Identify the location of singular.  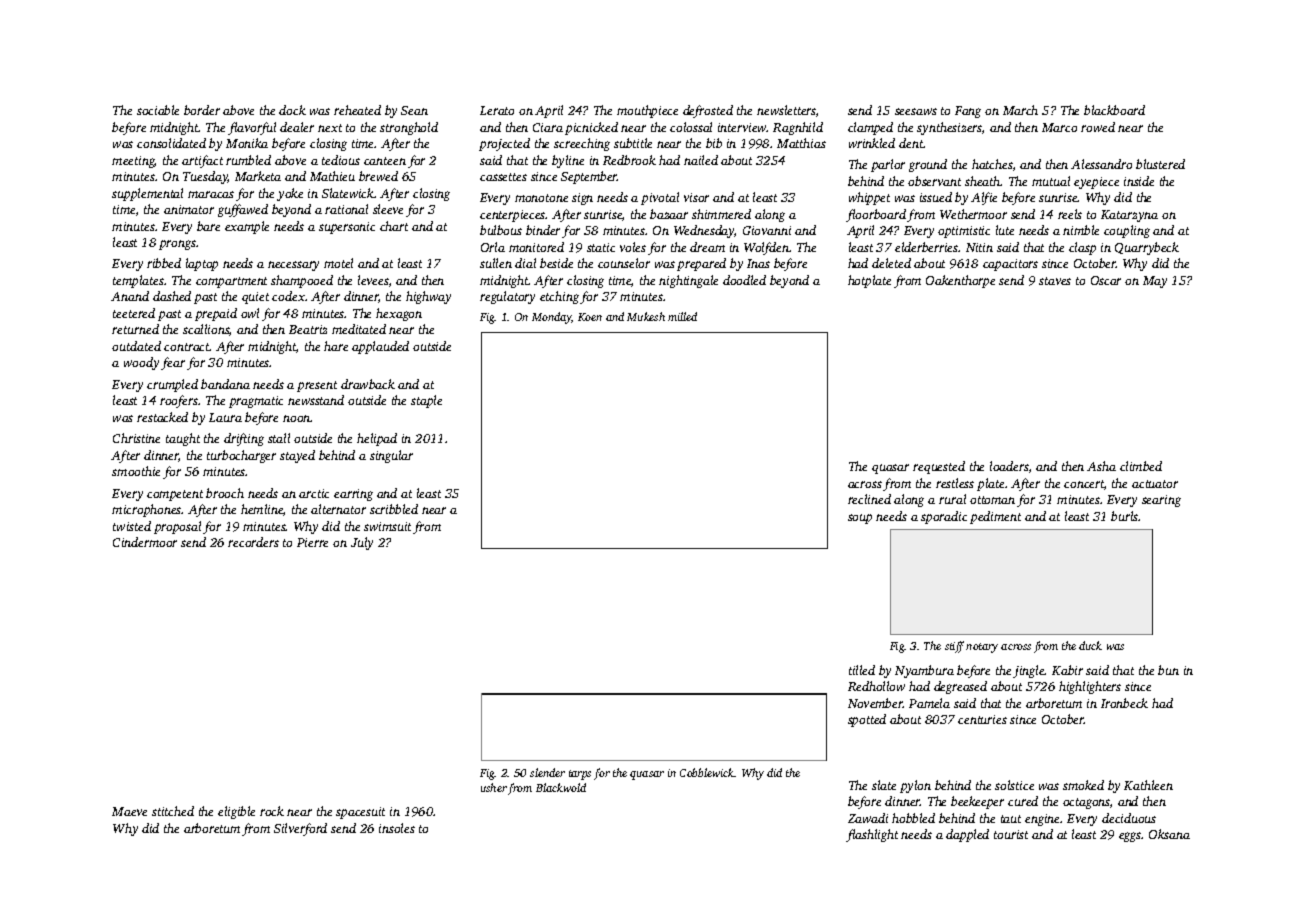
(391, 456).
